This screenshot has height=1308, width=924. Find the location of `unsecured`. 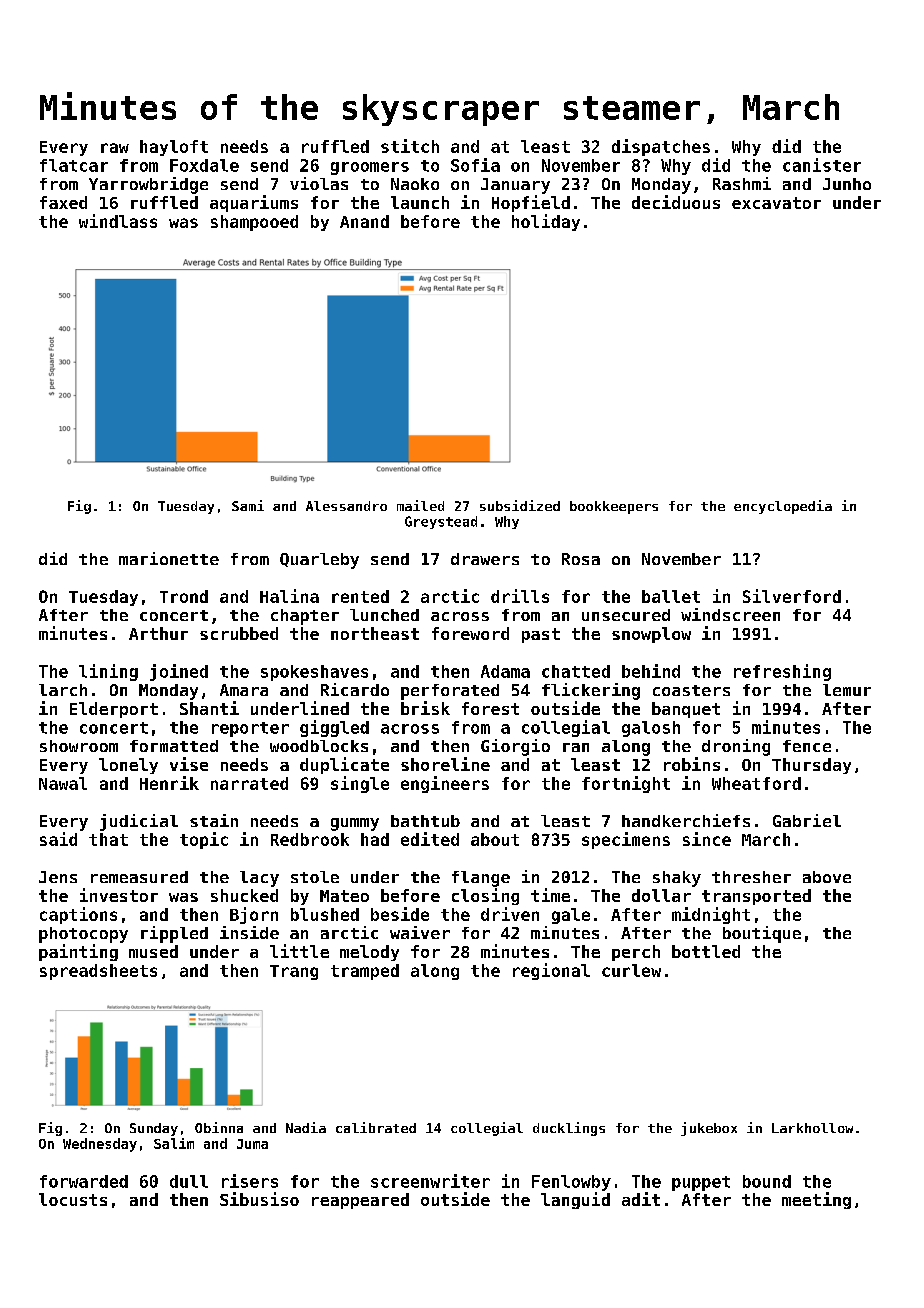

unsecured is located at coordinates (626, 615).
